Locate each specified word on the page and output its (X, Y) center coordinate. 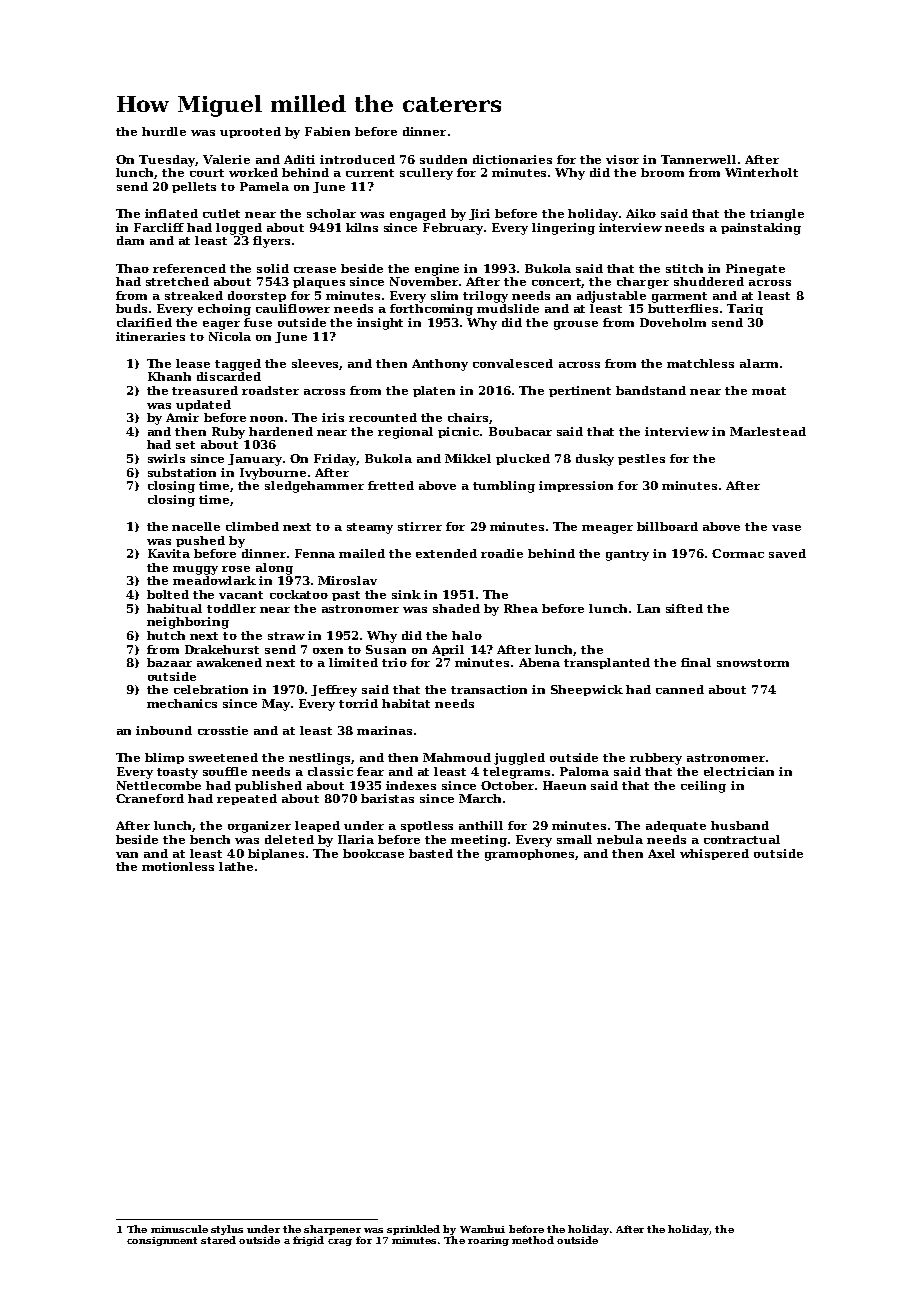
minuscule (179, 1229)
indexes (411, 785)
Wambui (482, 1229)
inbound (164, 730)
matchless (700, 363)
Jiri (479, 214)
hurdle (164, 131)
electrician (739, 771)
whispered (714, 854)
